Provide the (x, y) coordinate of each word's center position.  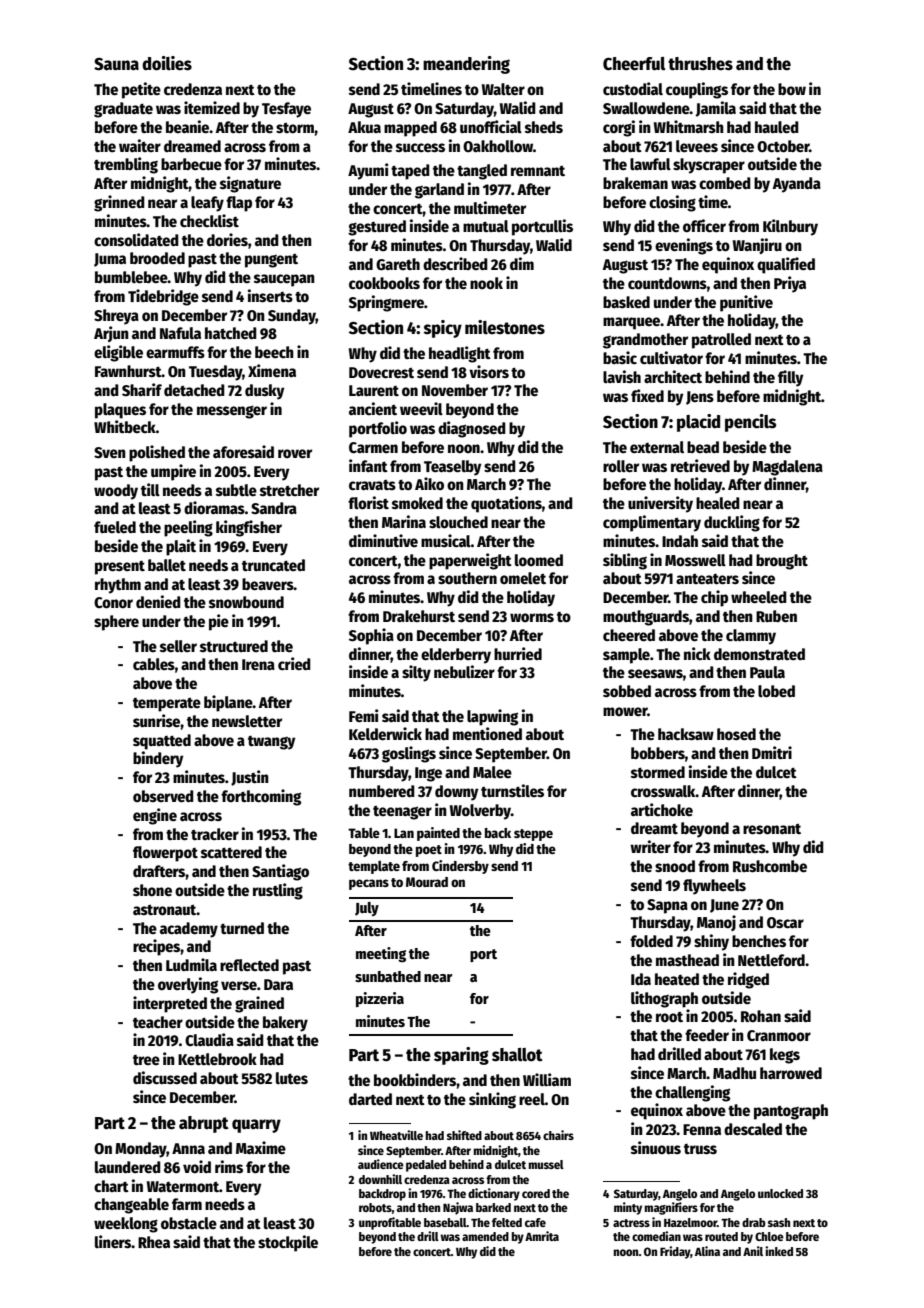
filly (790, 378)
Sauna (116, 64)
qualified (786, 265)
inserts (270, 296)
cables (154, 664)
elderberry (456, 656)
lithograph (664, 999)
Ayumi (368, 171)
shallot (517, 1055)
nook (486, 283)
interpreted (170, 1004)
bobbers (658, 753)
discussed (165, 1078)
